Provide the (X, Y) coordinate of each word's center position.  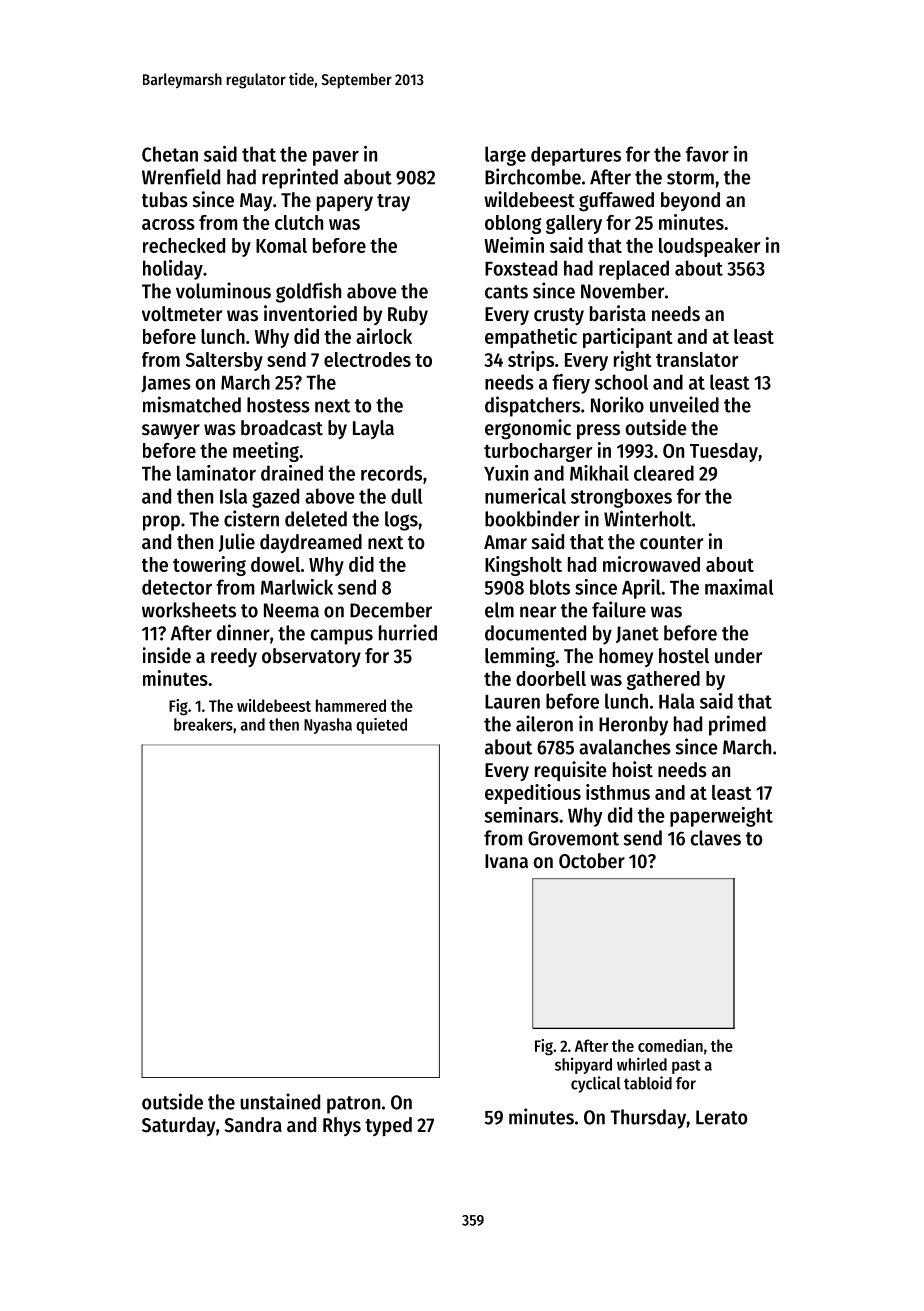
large (505, 156)
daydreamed (311, 543)
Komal (281, 245)
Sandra (253, 1125)
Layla (373, 429)
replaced (634, 270)
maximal (739, 587)
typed (388, 1126)
